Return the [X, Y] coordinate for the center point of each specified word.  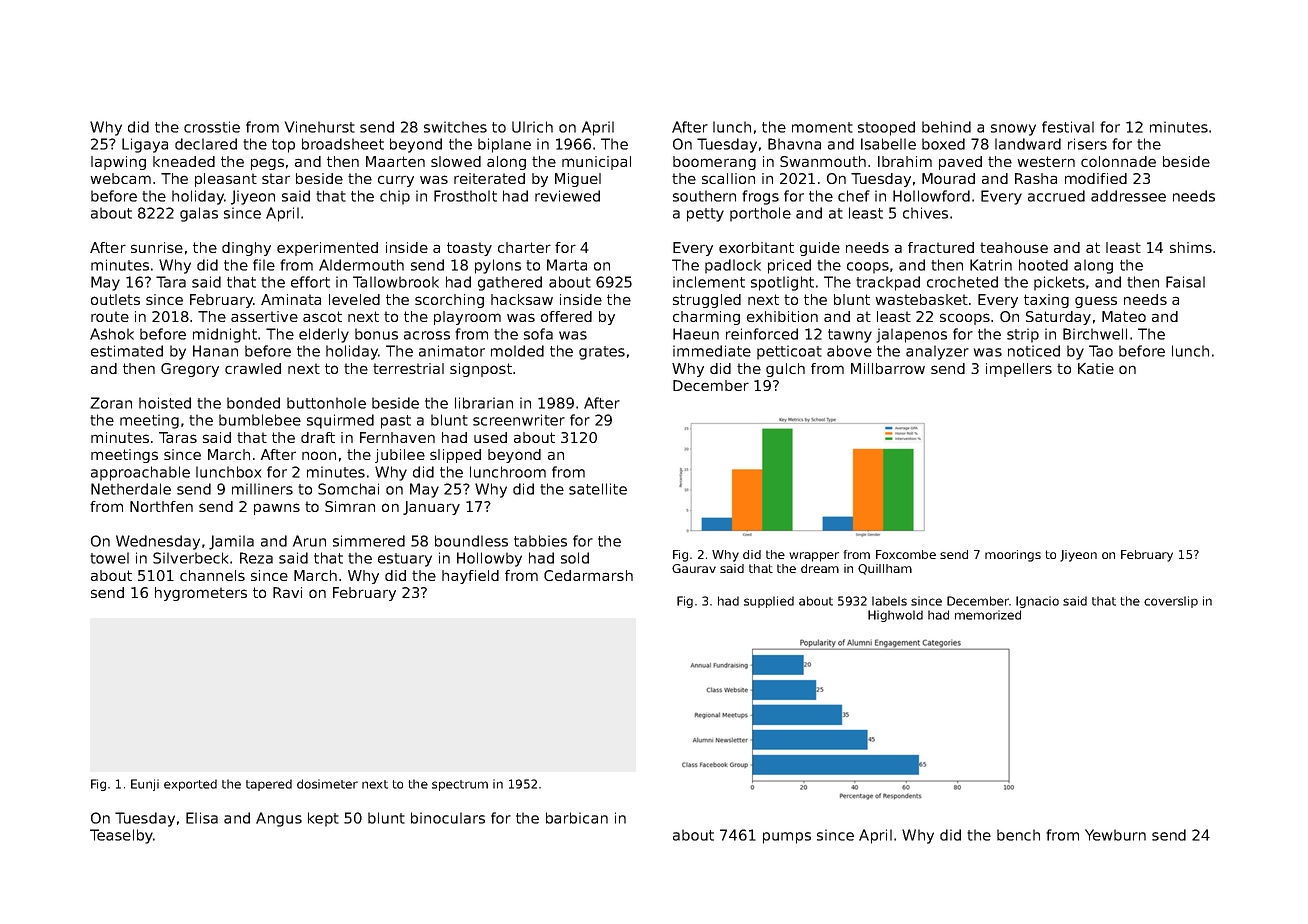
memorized [988, 615]
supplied [769, 602]
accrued [1056, 196]
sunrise [157, 247]
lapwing [118, 163]
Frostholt [465, 196]
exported [190, 785]
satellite [598, 489]
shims [1191, 247]
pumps [787, 838]
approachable [140, 473]
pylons [498, 266]
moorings [1013, 556]
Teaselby [121, 836]
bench [1018, 835]
